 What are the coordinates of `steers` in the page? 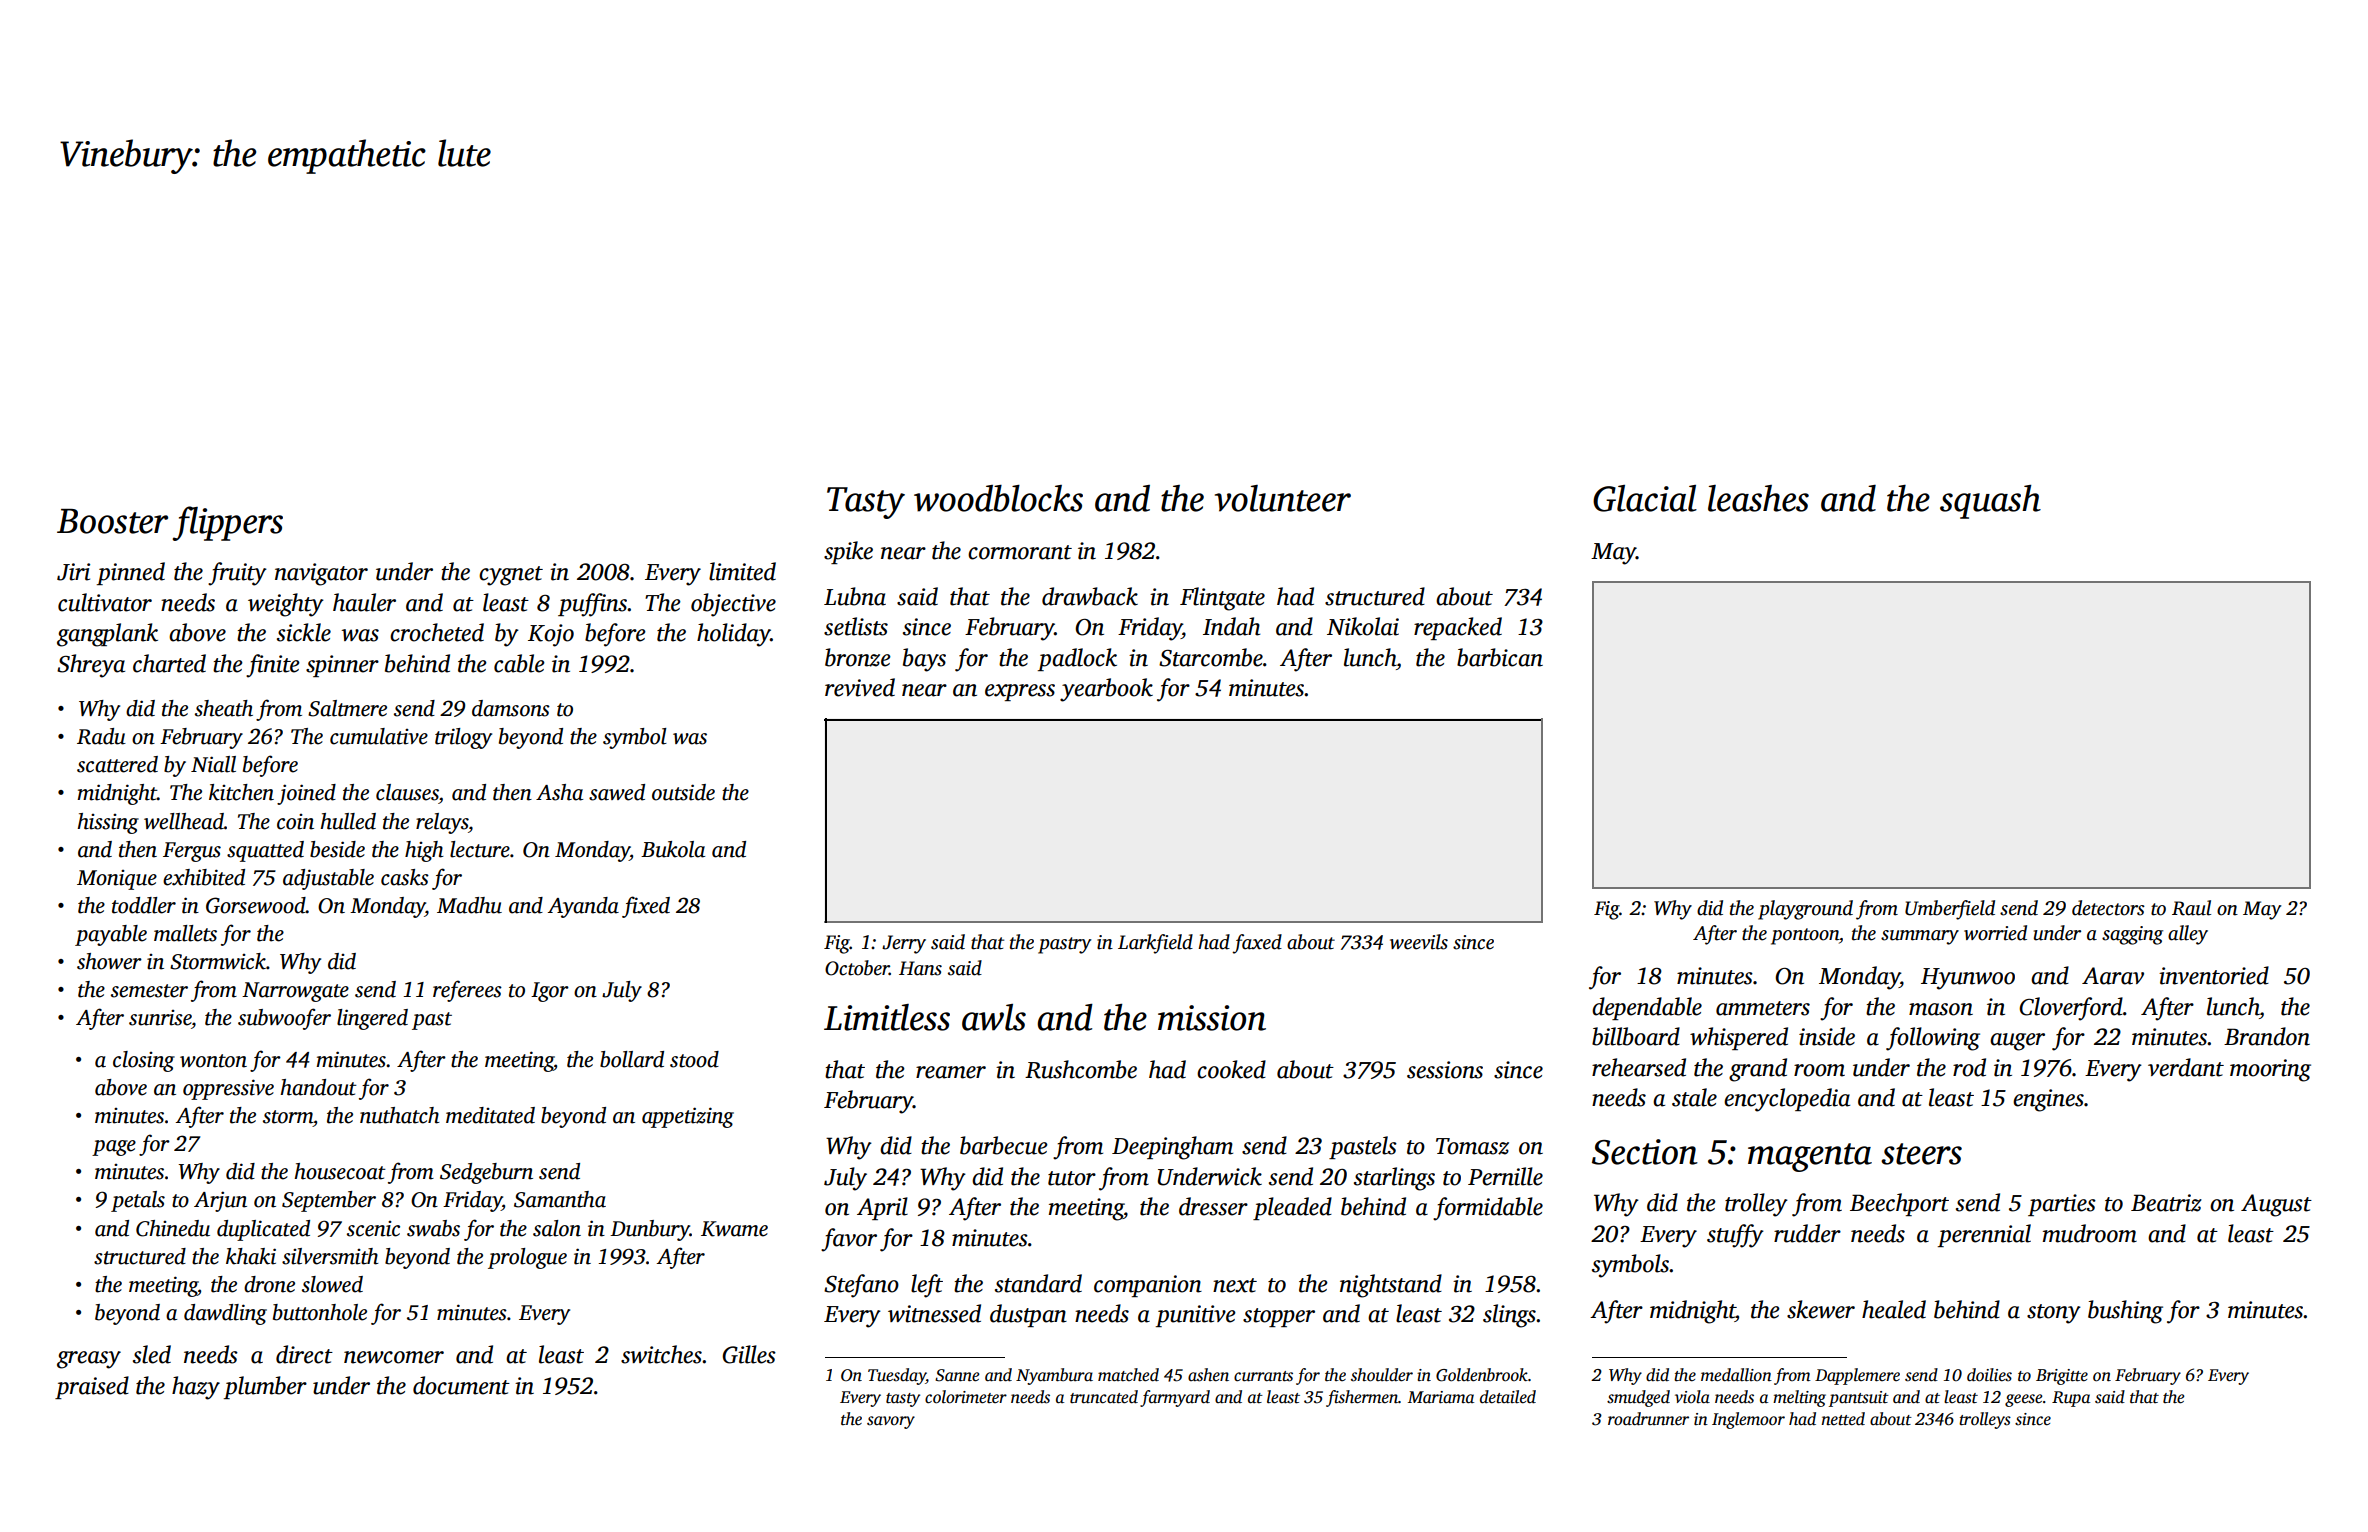 It's located at (1921, 1154).
